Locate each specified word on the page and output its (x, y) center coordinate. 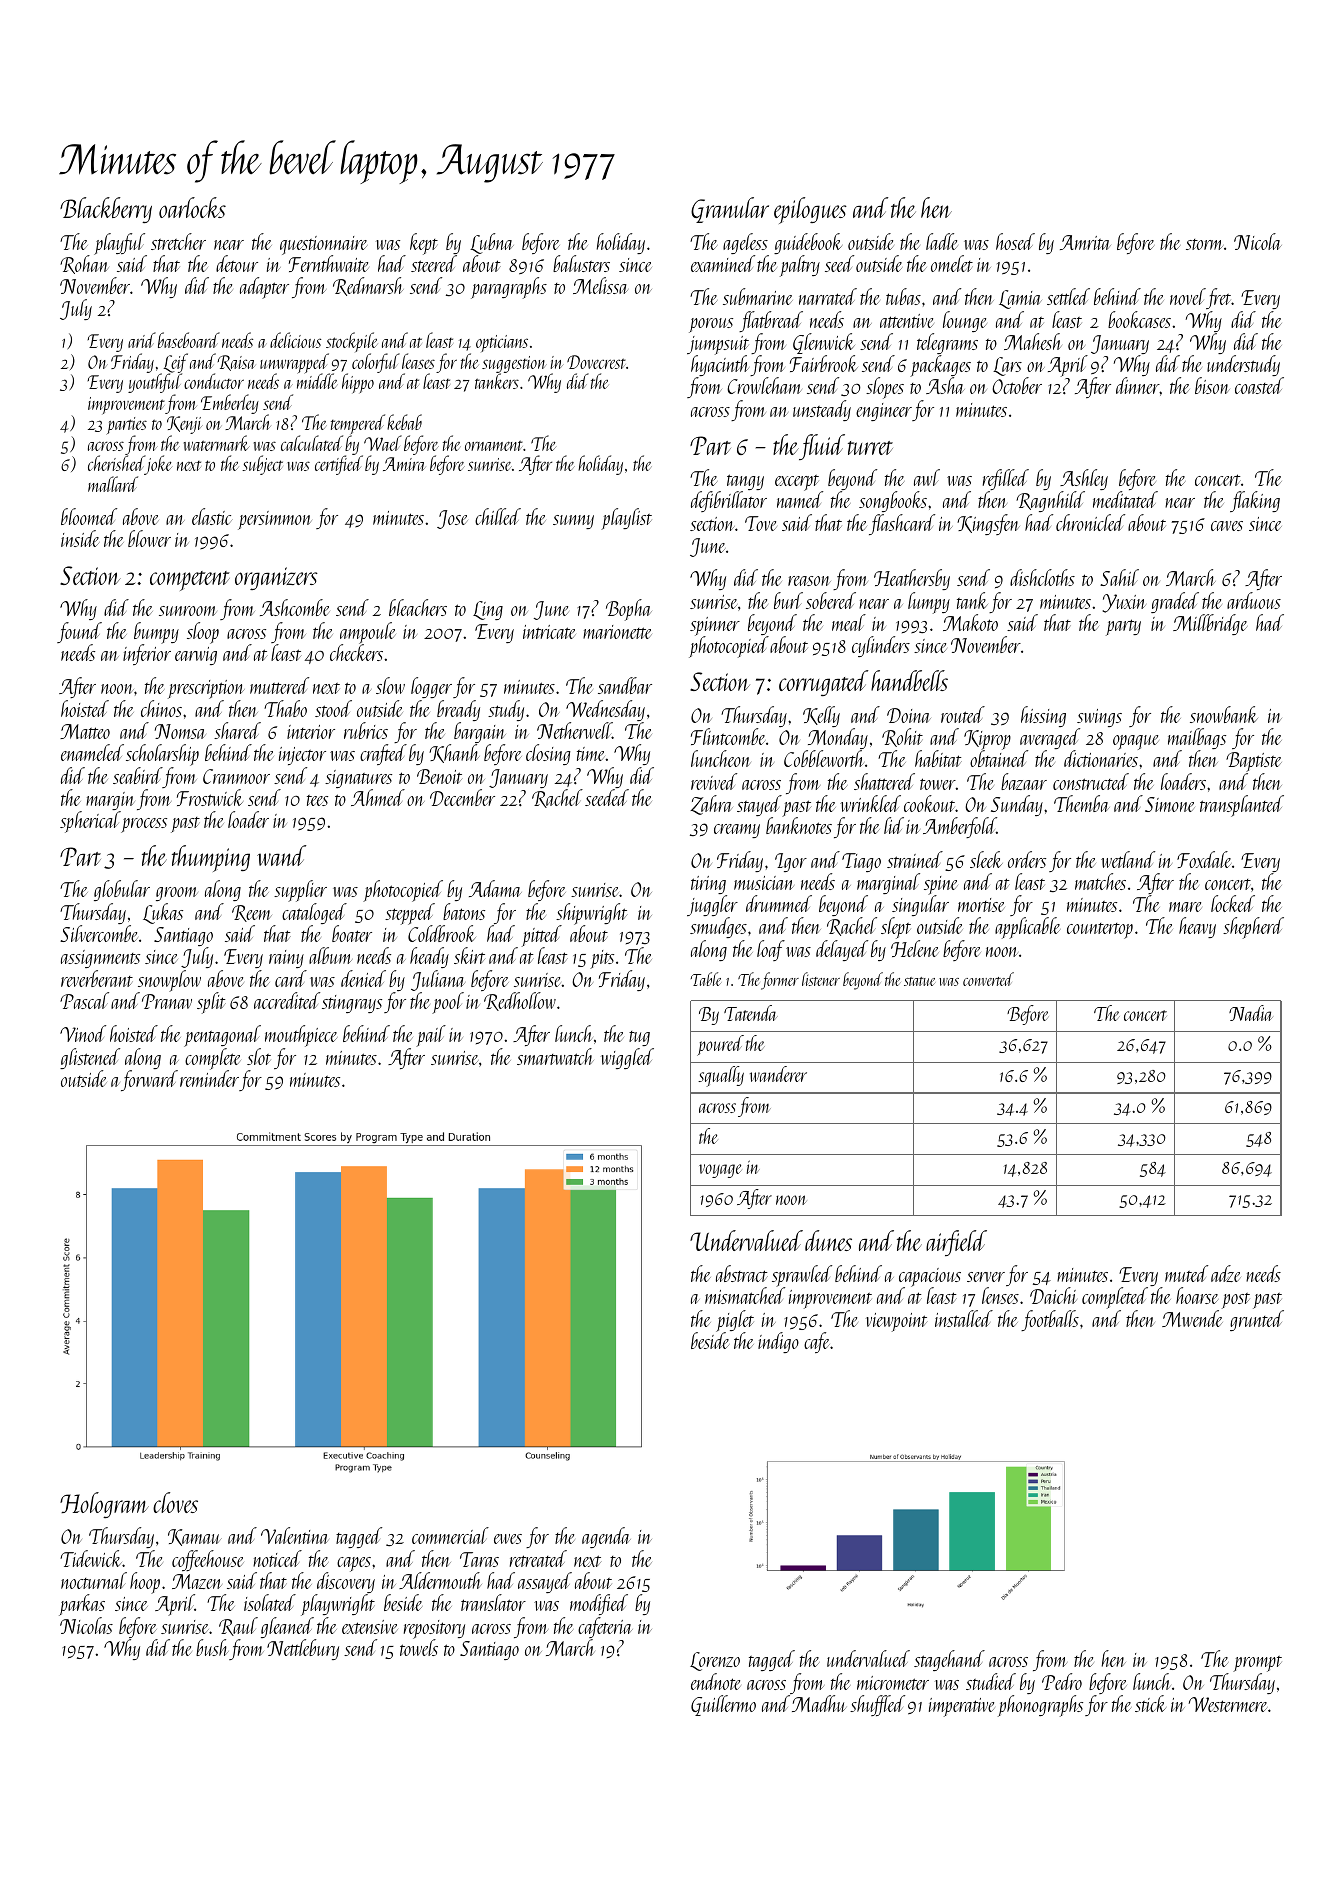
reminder (209, 1078)
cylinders (881, 646)
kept (424, 244)
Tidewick (91, 1558)
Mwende (1192, 1318)
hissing (1043, 716)
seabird (138, 775)
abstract (742, 1273)
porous (711, 325)
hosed (1015, 241)
